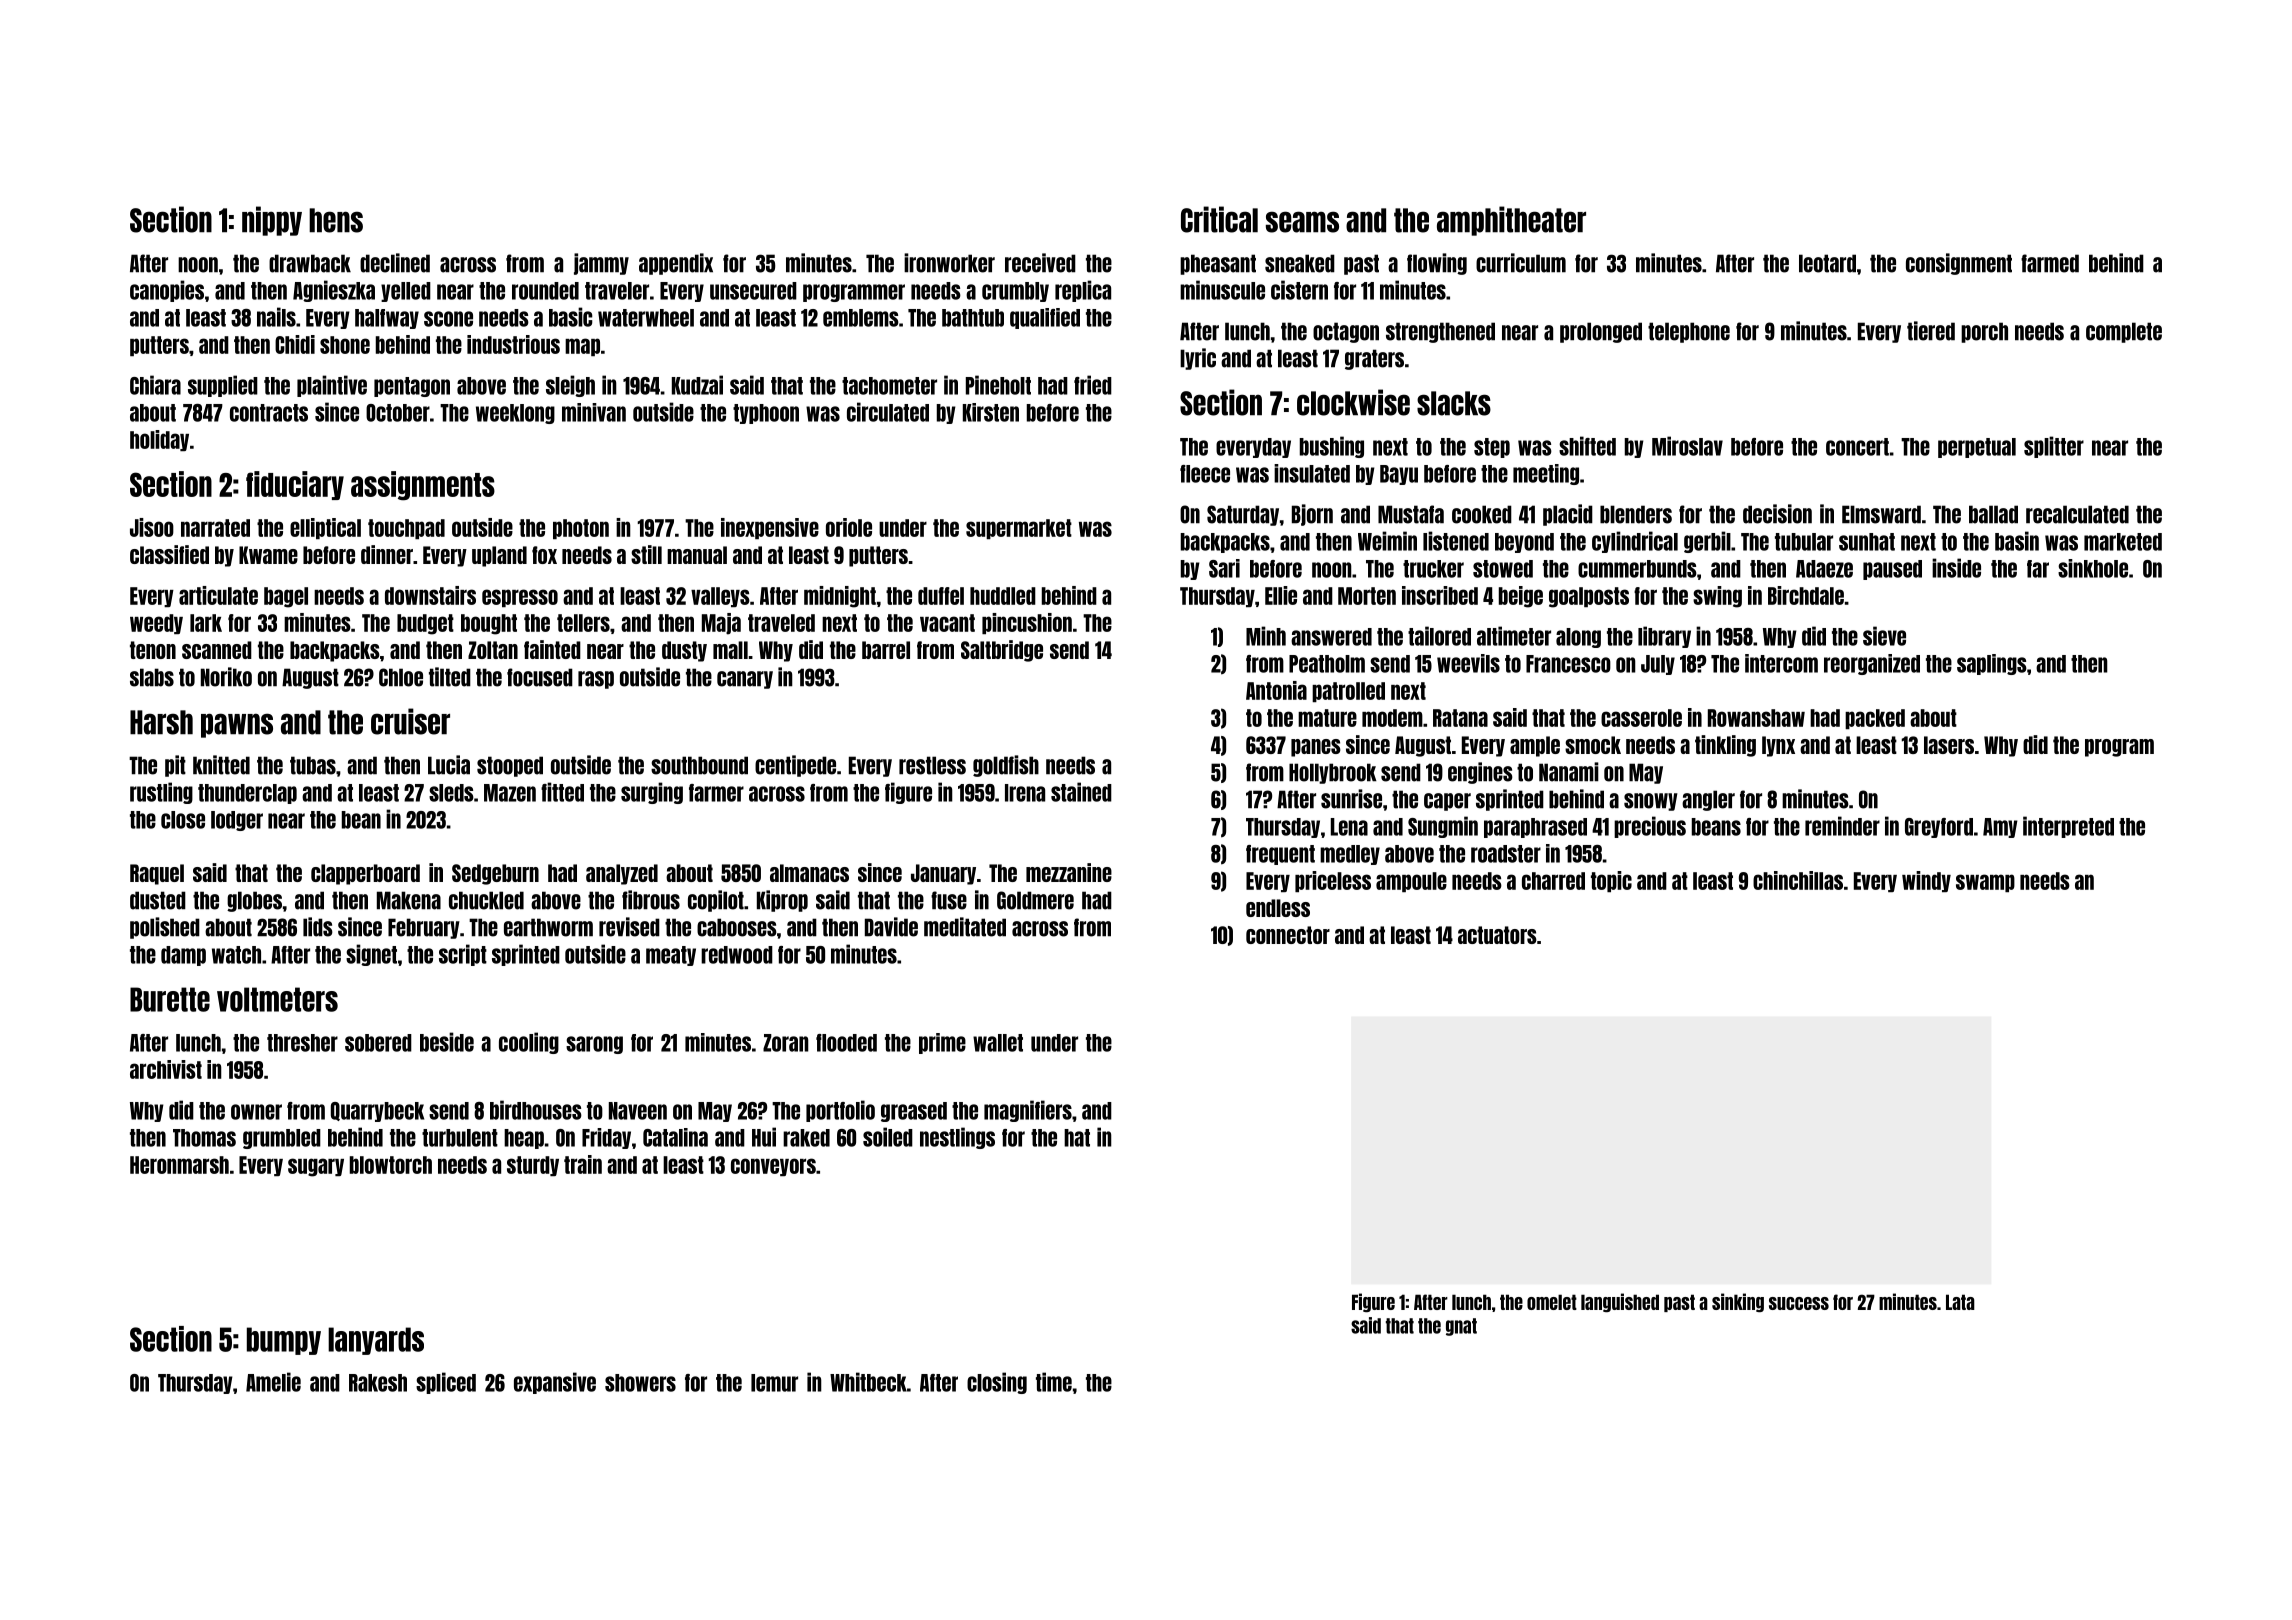 Image resolution: width=2292 pixels, height=1620 pixels. What do you see at coordinates (1778, 746) in the image?
I see `lynx` at bounding box center [1778, 746].
